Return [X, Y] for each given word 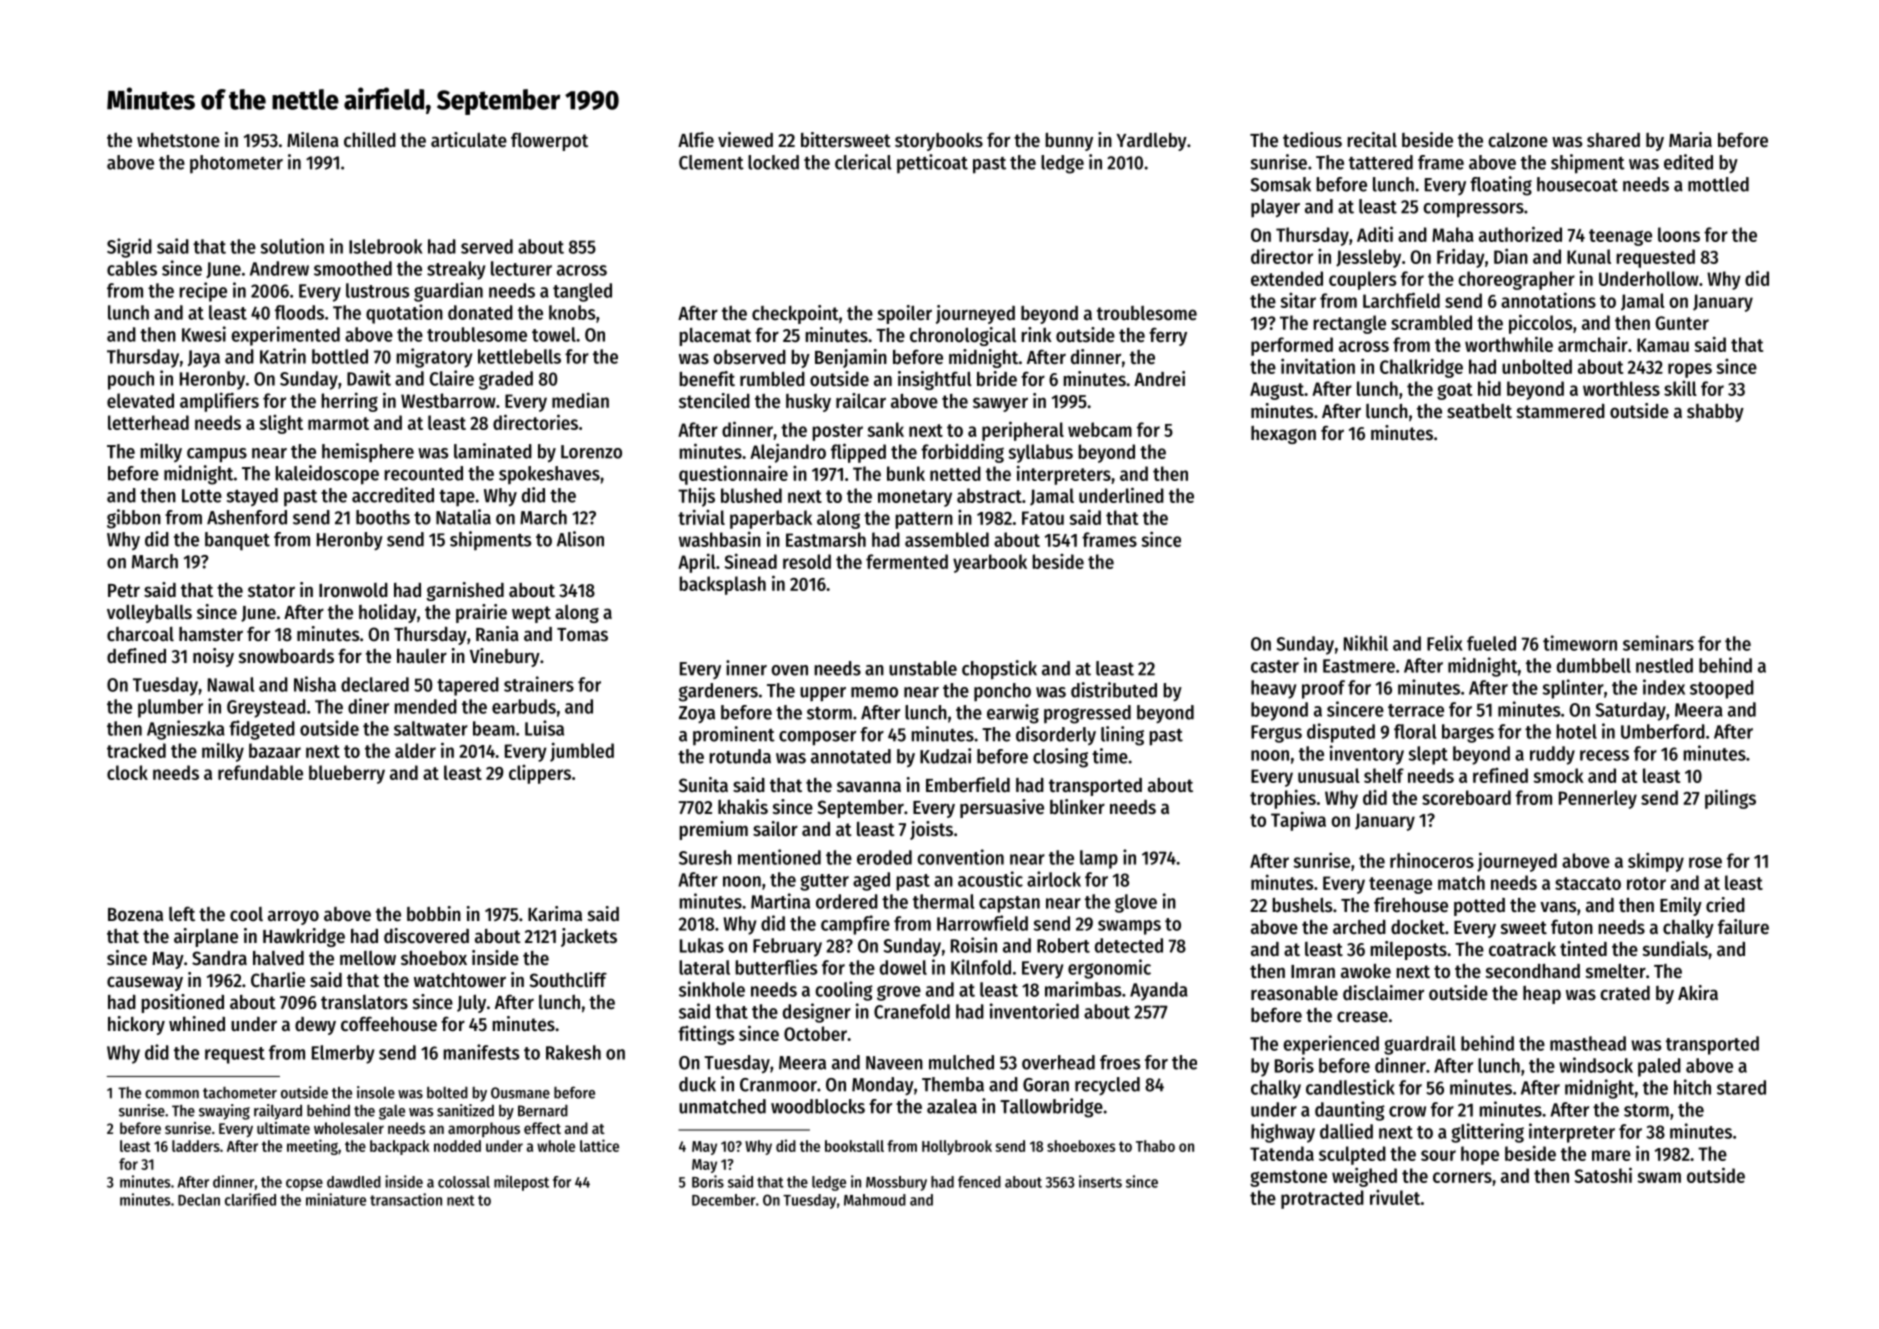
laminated [493, 451]
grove [899, 993]
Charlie [278, 980]
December [724, 1200]
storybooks [939, 142]
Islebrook [385, 246]
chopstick [999, 670]
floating [1501, 186]
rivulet [1395, 1197]
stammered [1561, 411]
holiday [388, 613]
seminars [1658, 643]
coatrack [1522, 949]
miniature [336, 1199]
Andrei [1159, 379]
